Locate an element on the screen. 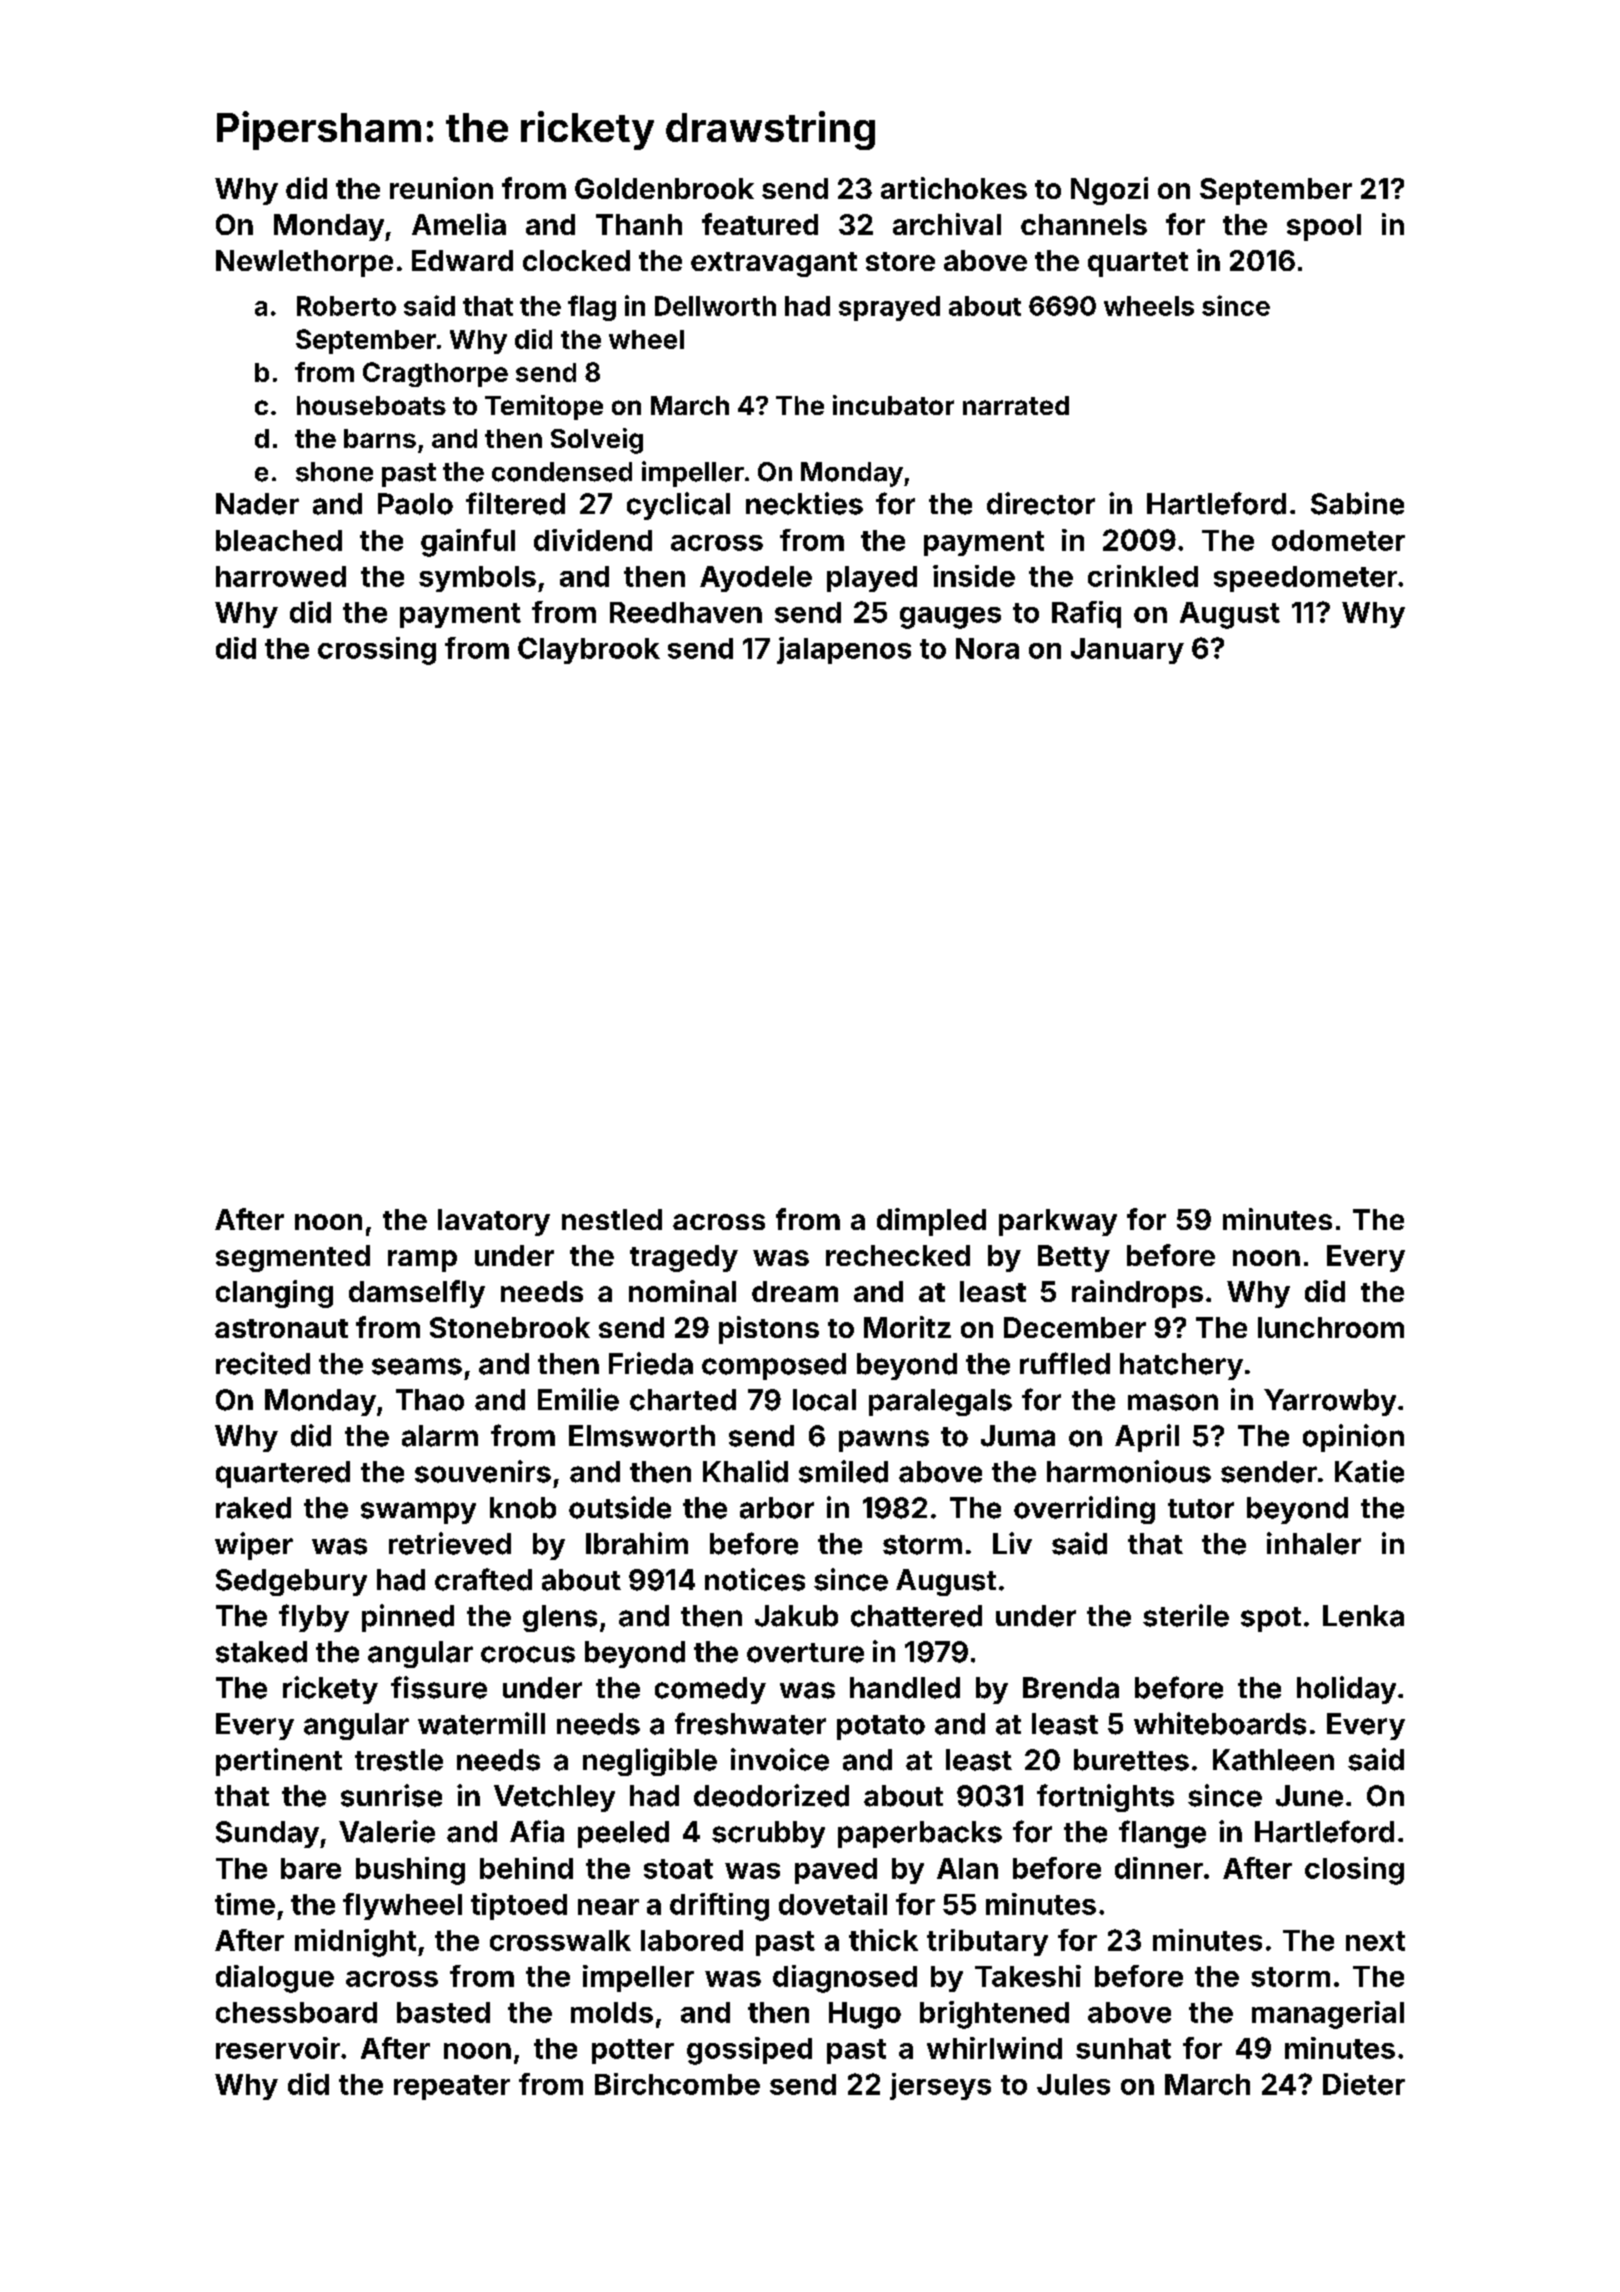 The image size is (1620, 2292). lavatory is located at coordinates (494, 1222).
